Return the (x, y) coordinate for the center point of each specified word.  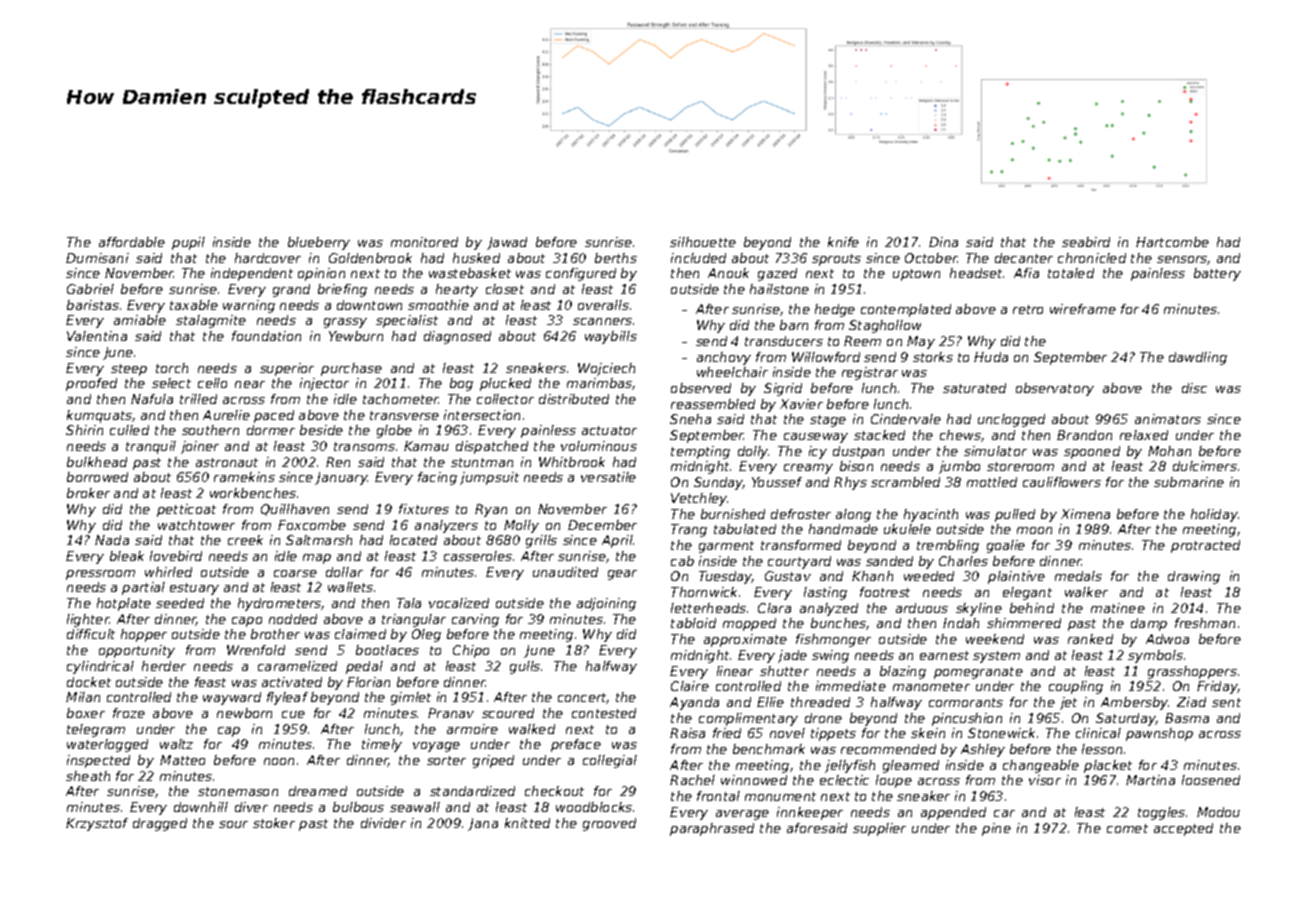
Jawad (507, 243)
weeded (929, 576)
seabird (1086, 242)
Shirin (84, 430)
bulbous (358, 807)
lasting (825, 593)
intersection (482, 415)
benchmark (769, 749)
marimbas (600, 384)
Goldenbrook (370, 258)
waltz (176, 744)
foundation (266, 336)
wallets (350, 587)
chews (960, 435)
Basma (1187, 718)
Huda (991, 357)
